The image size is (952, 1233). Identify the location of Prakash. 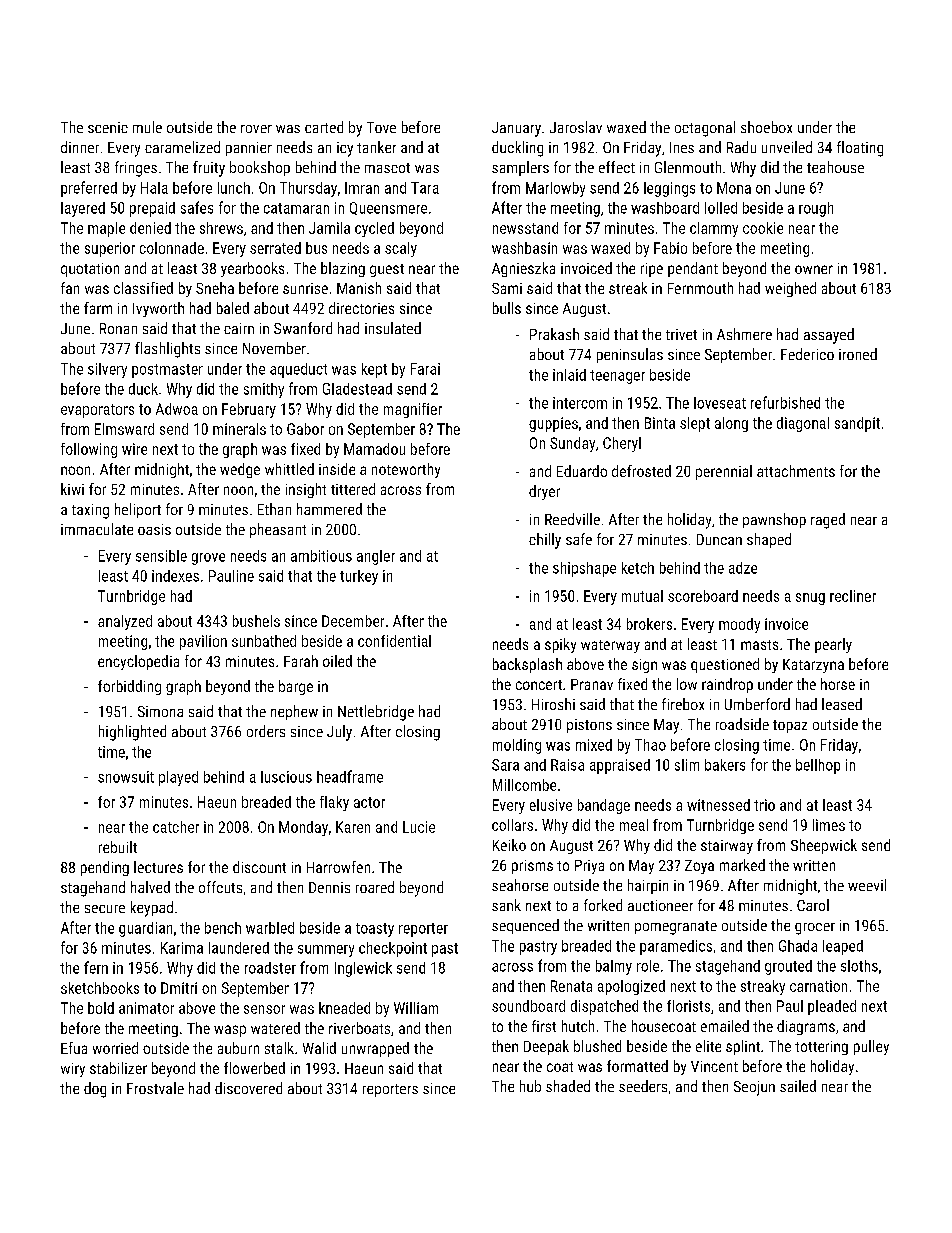
(554, 334).
